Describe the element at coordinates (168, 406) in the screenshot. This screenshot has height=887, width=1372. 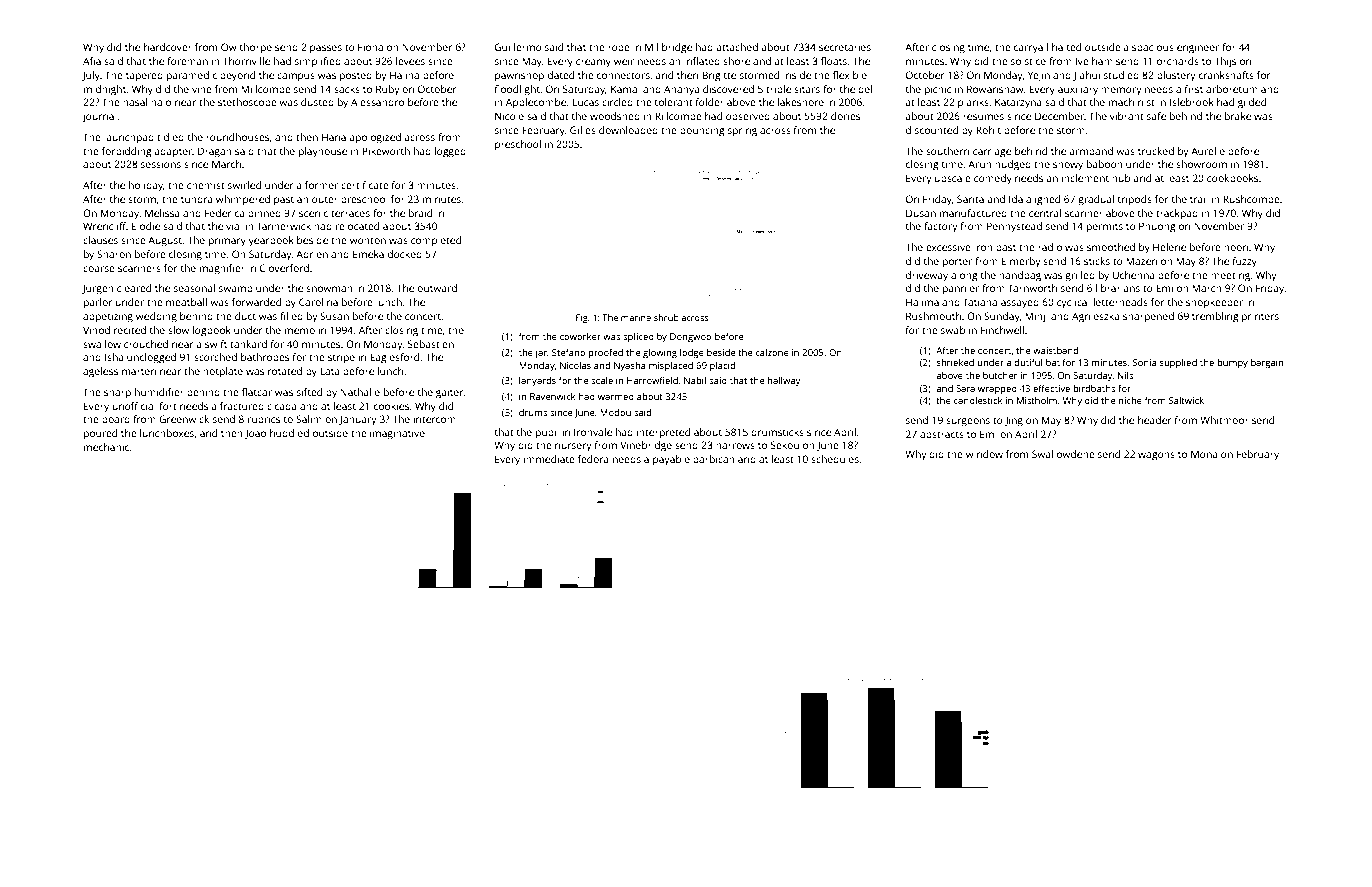
I see `fort` at that location.
